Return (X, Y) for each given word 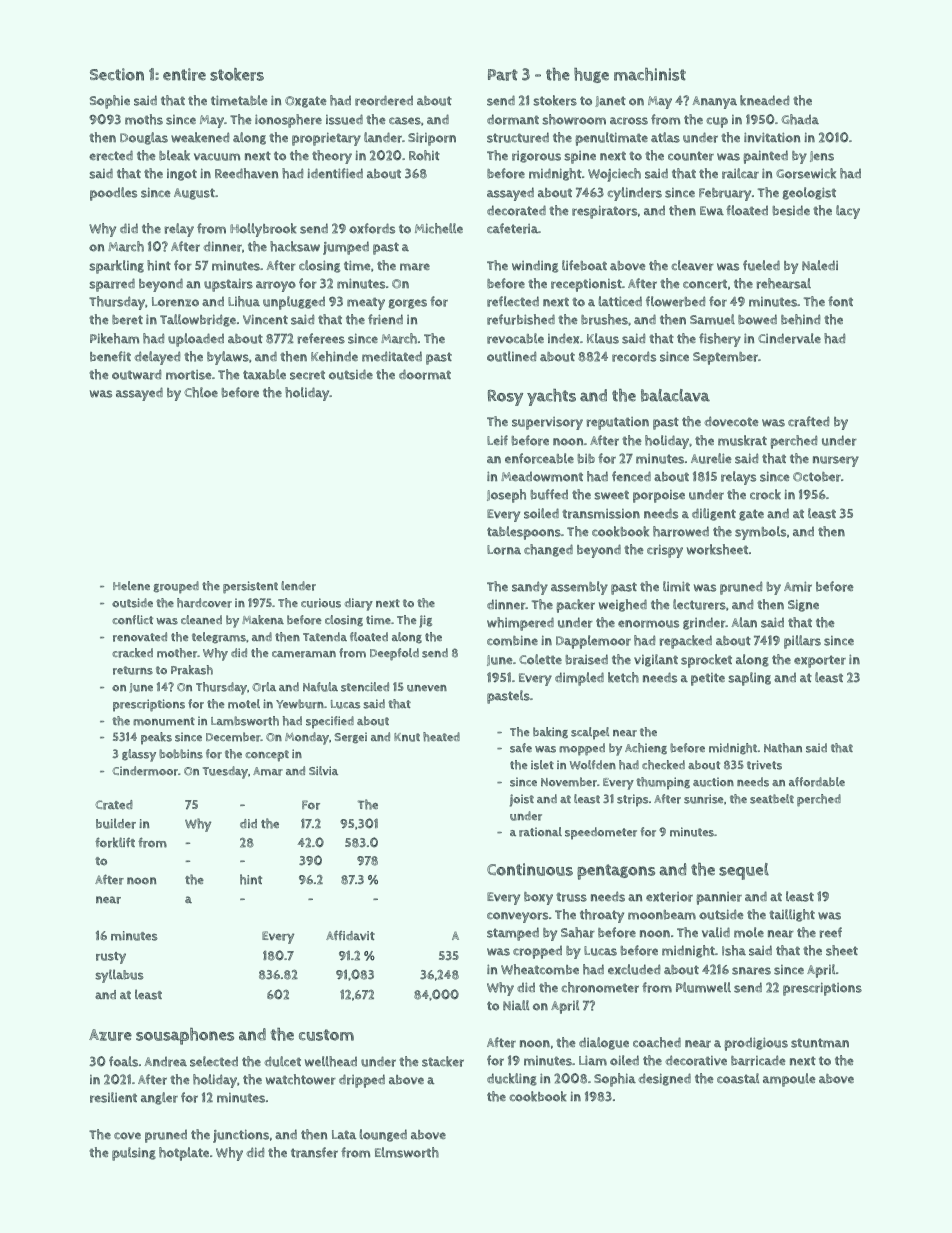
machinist (650, 74)
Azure (110, 1035)
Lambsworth (245, 721)
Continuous (530, 869)
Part (503, 75)
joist (522, 800)
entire (184, 74)
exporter (820, 661)
